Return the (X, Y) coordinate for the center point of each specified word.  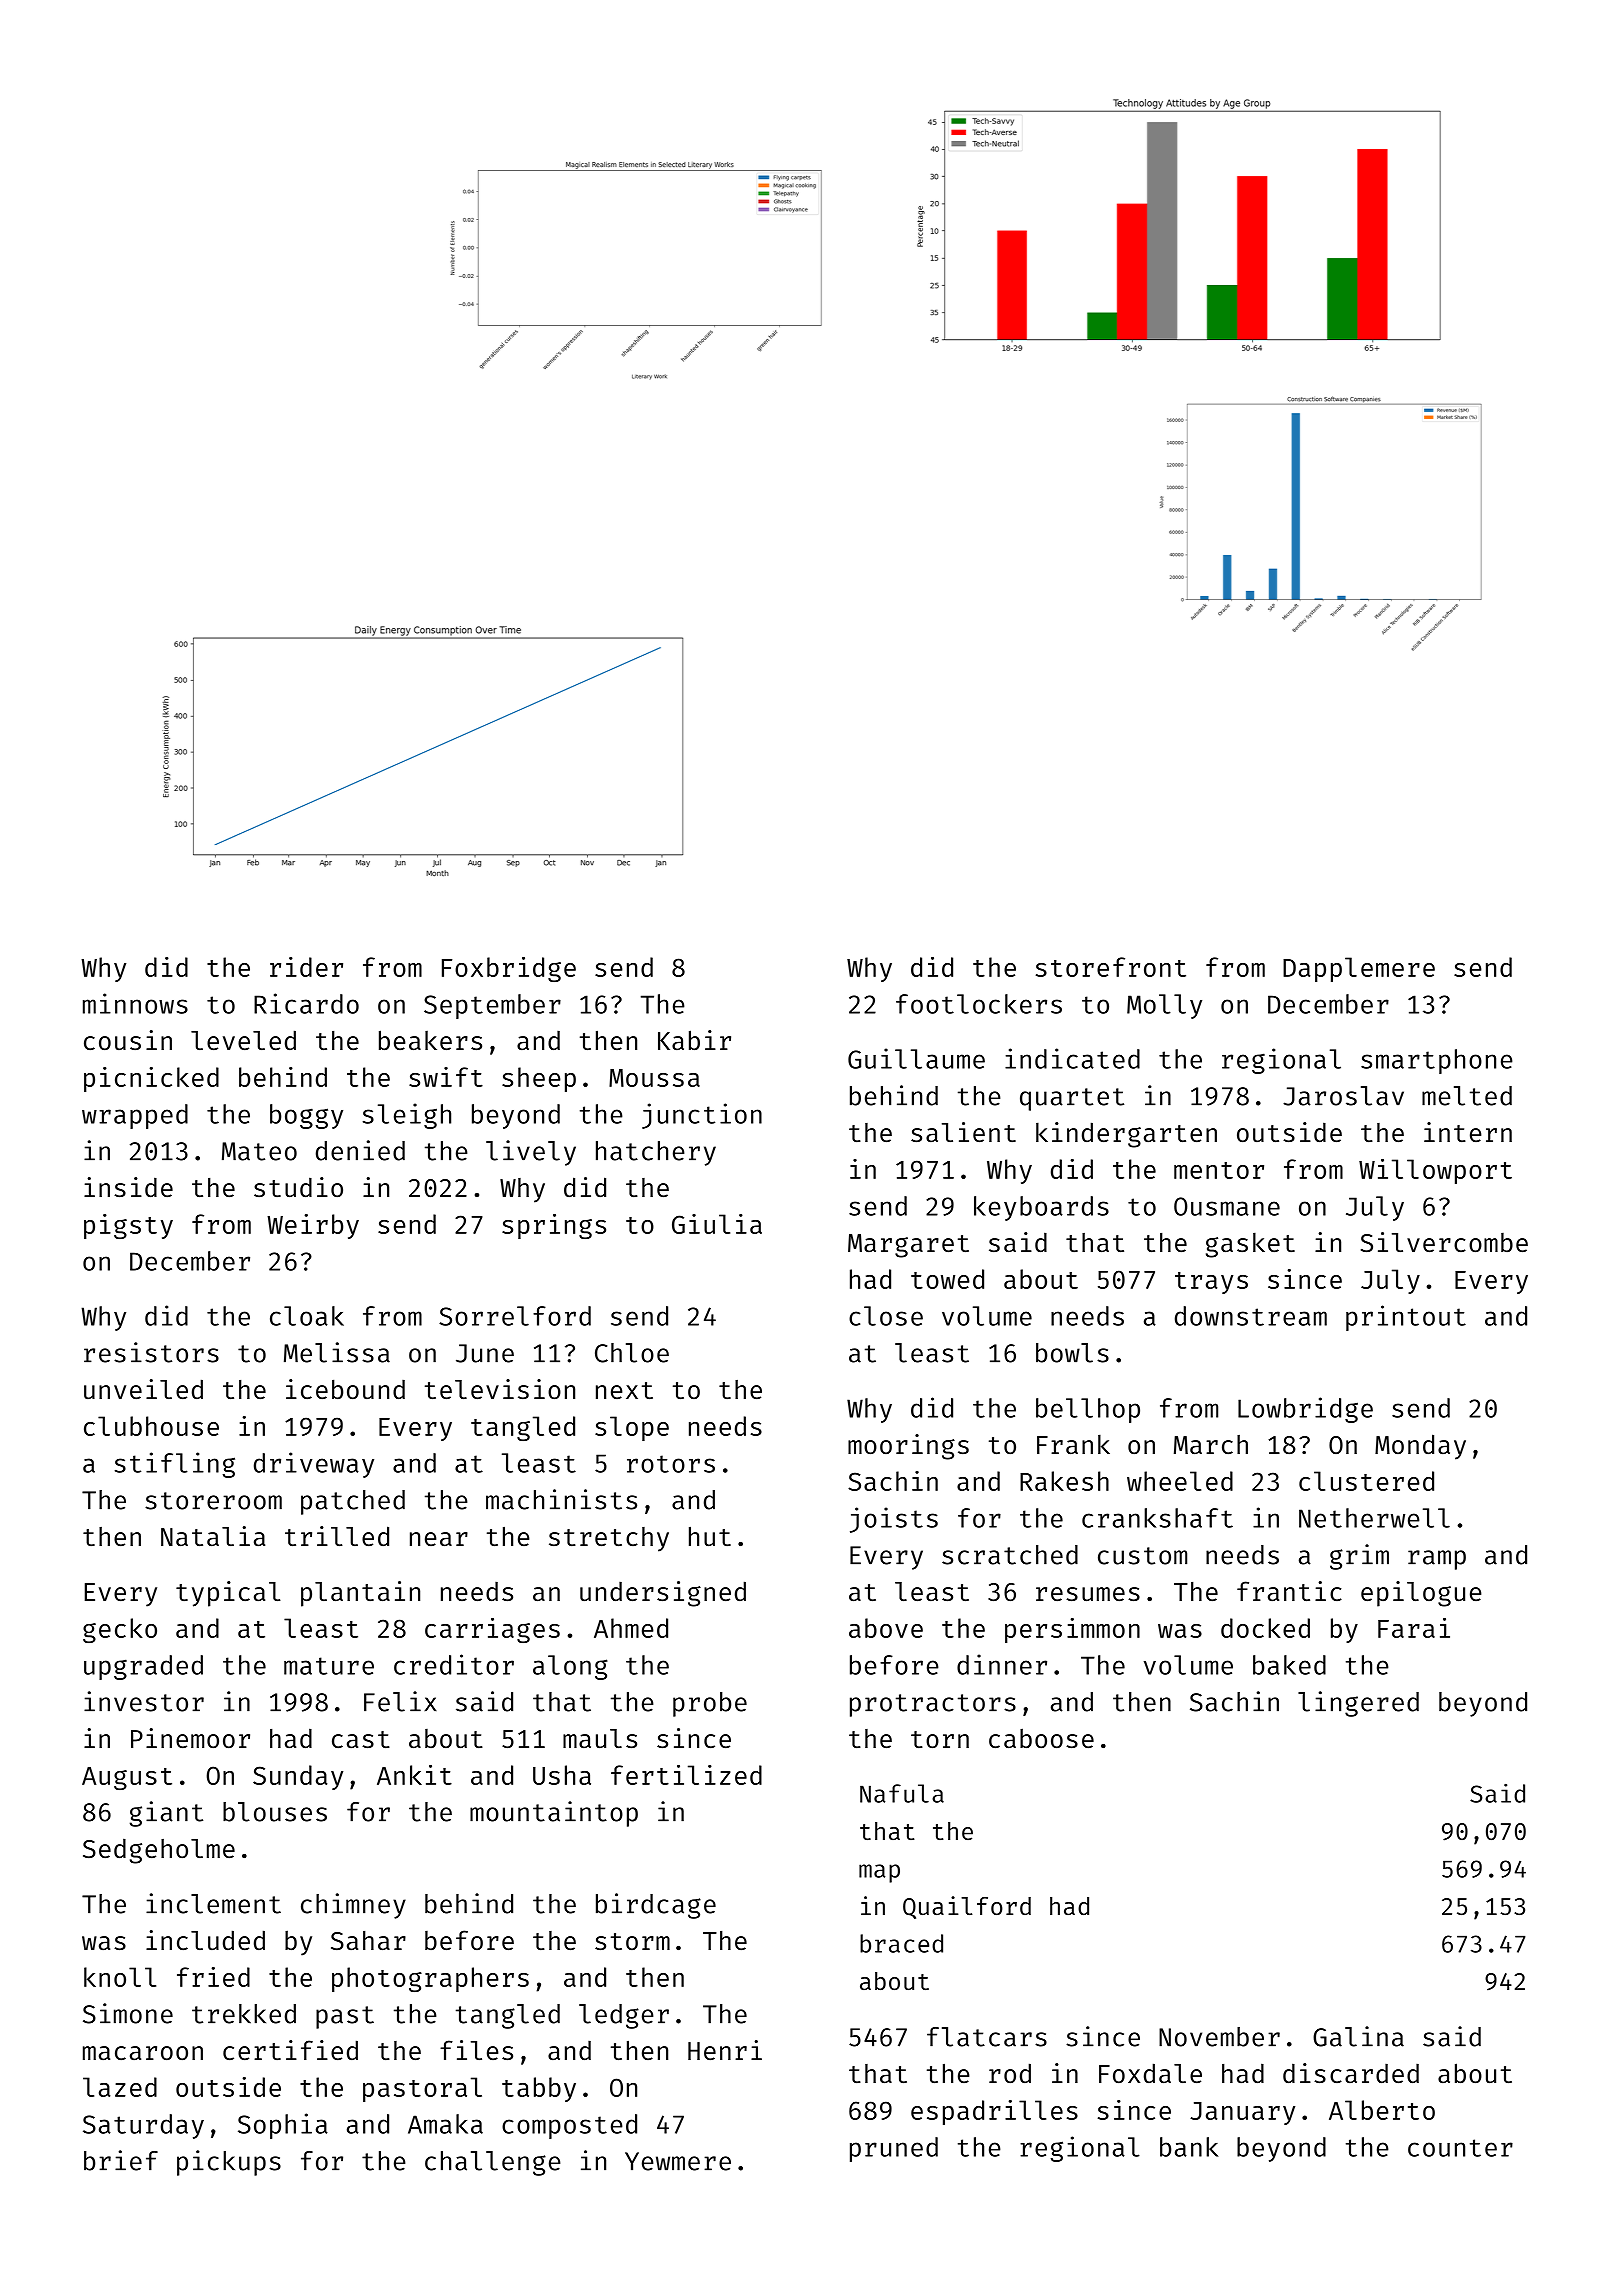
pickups (229, 2163)
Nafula (902, 1793)
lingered (1358, 1704)
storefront (1111, 967)
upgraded (143, 1667)
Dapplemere (1359, 969)
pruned (894, 2149)
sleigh (407, 1116)
